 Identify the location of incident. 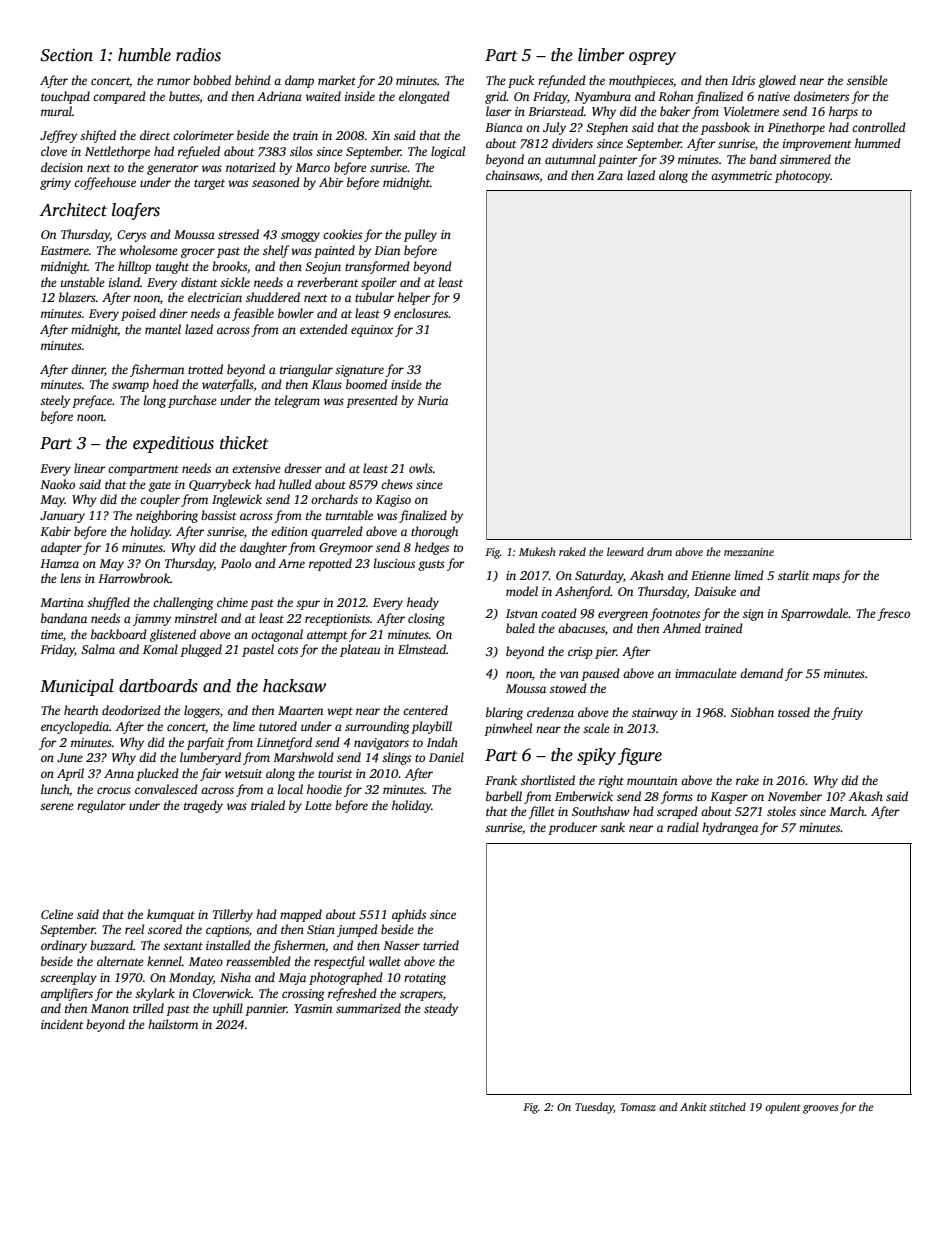
(62, 1024).
